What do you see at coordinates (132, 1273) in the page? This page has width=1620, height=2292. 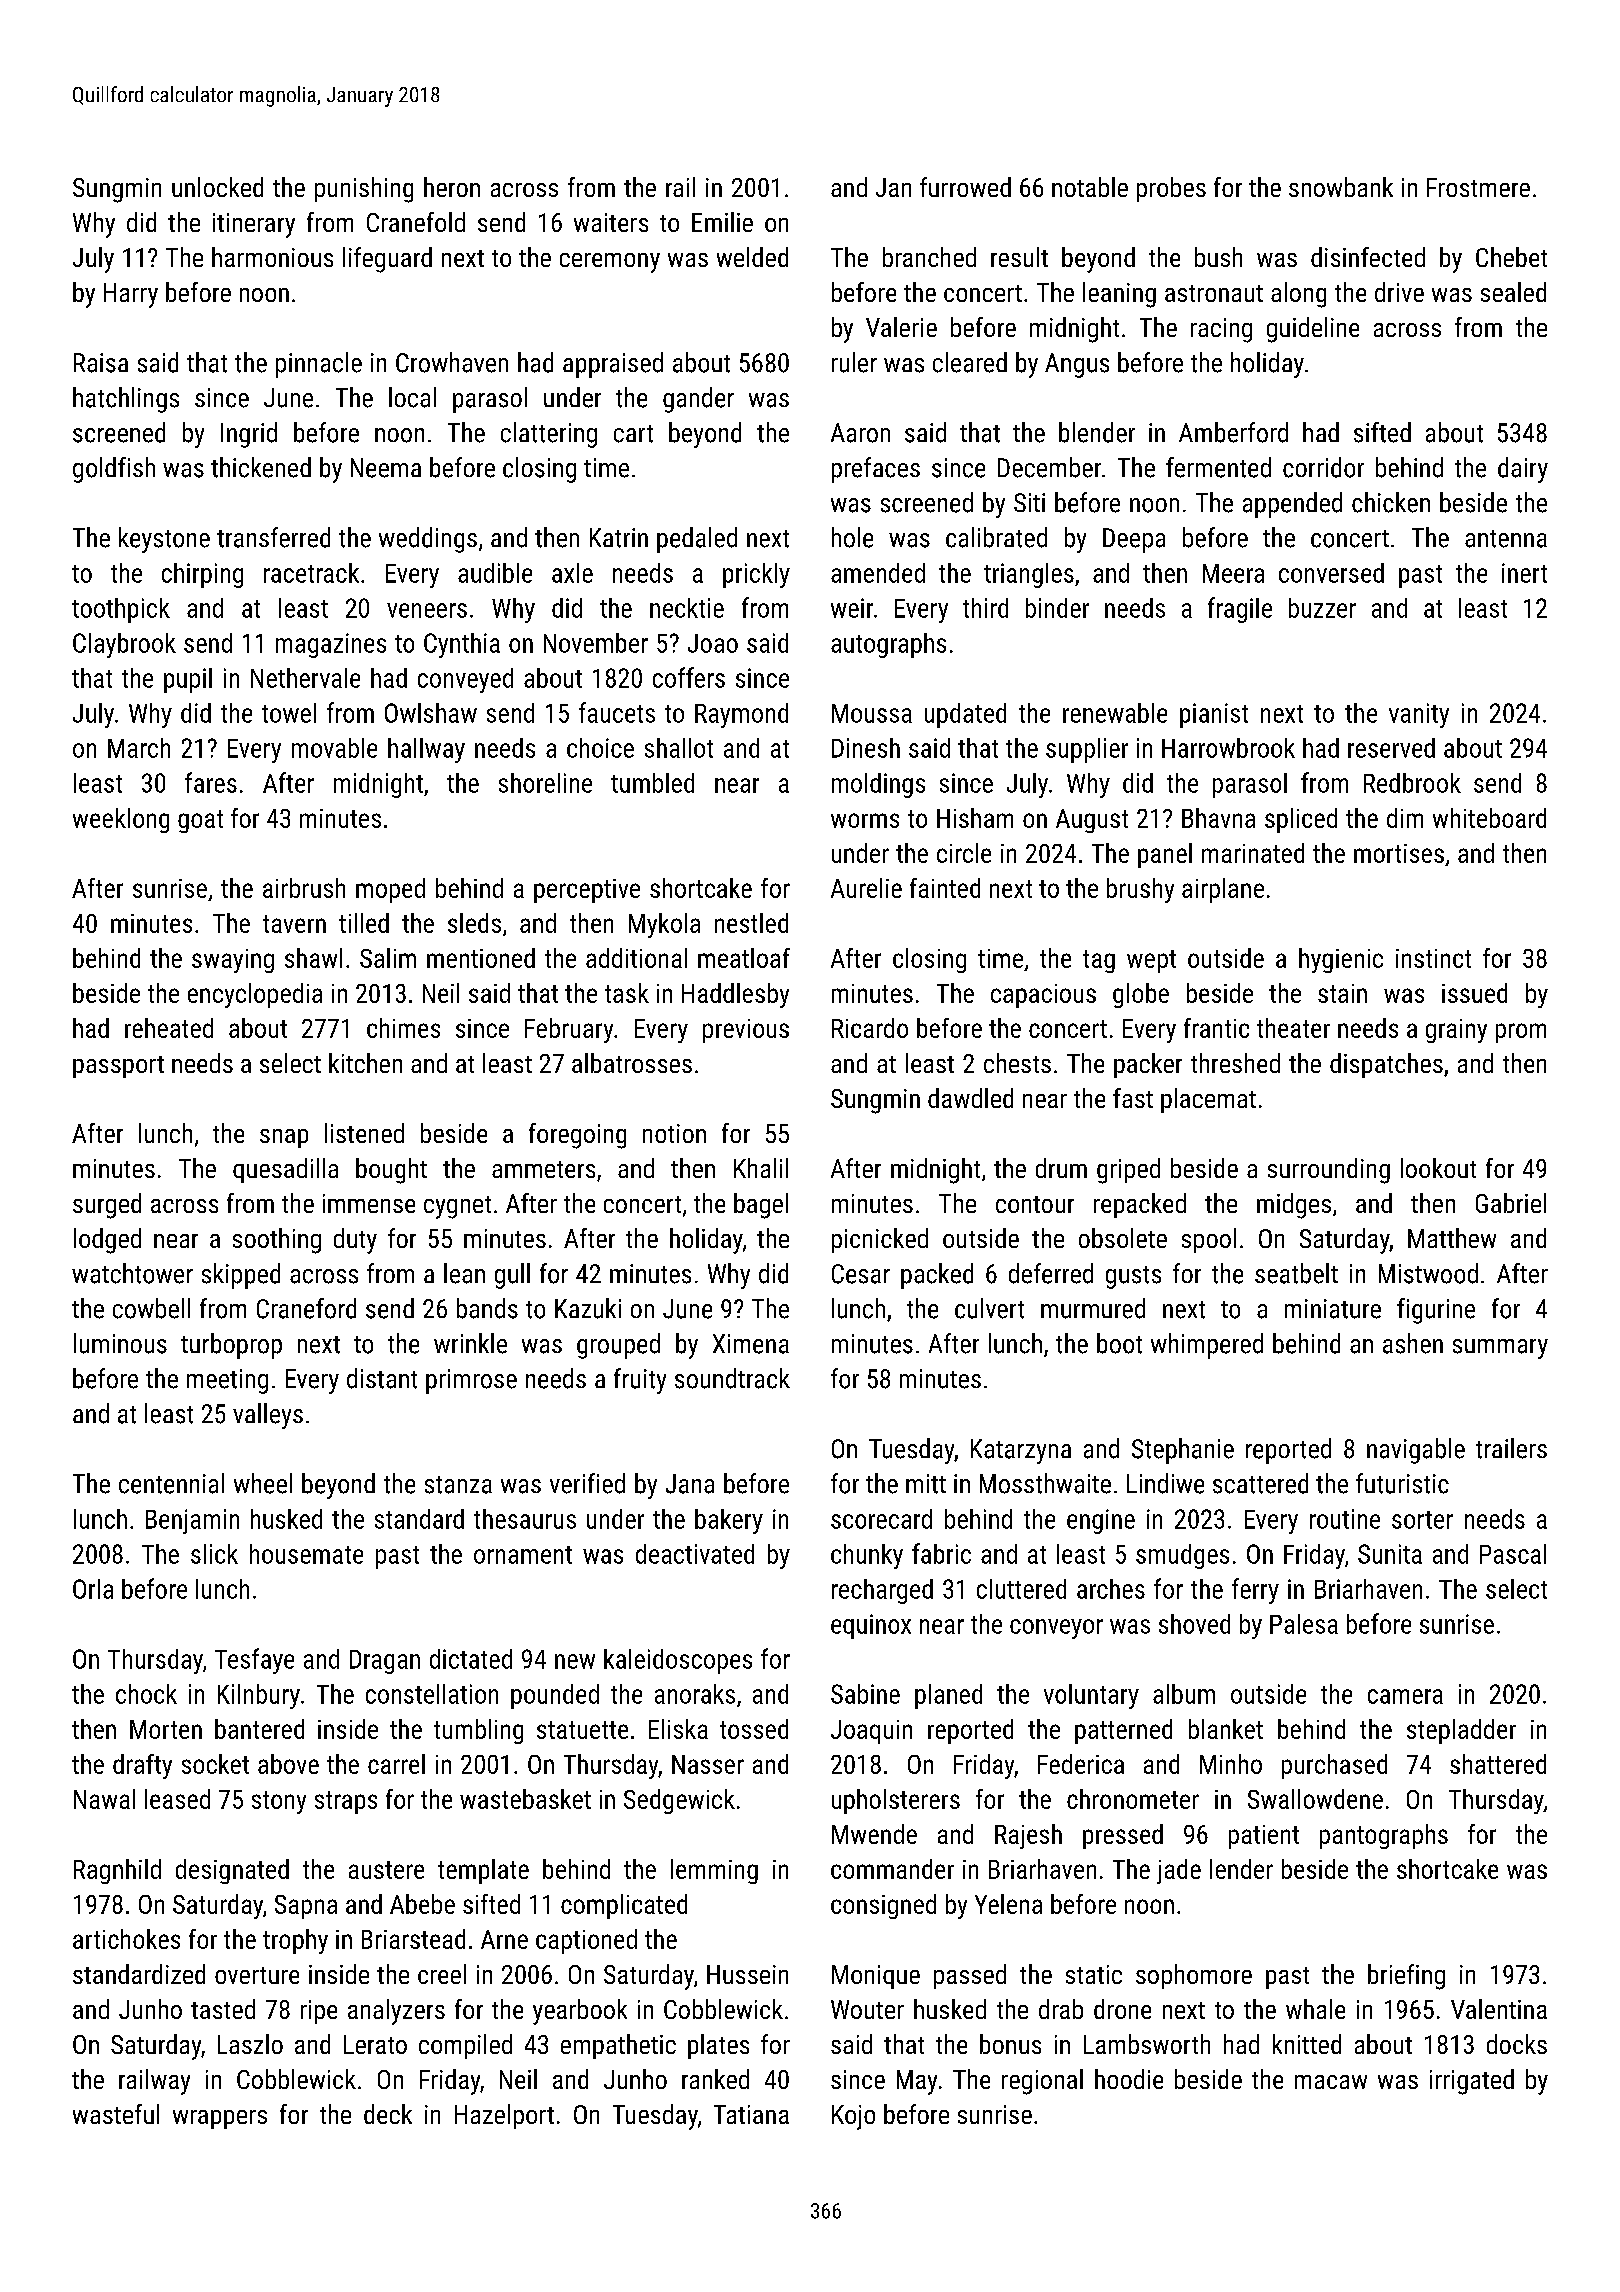 I see `watchtower` at bounding box center [132, 1273].
